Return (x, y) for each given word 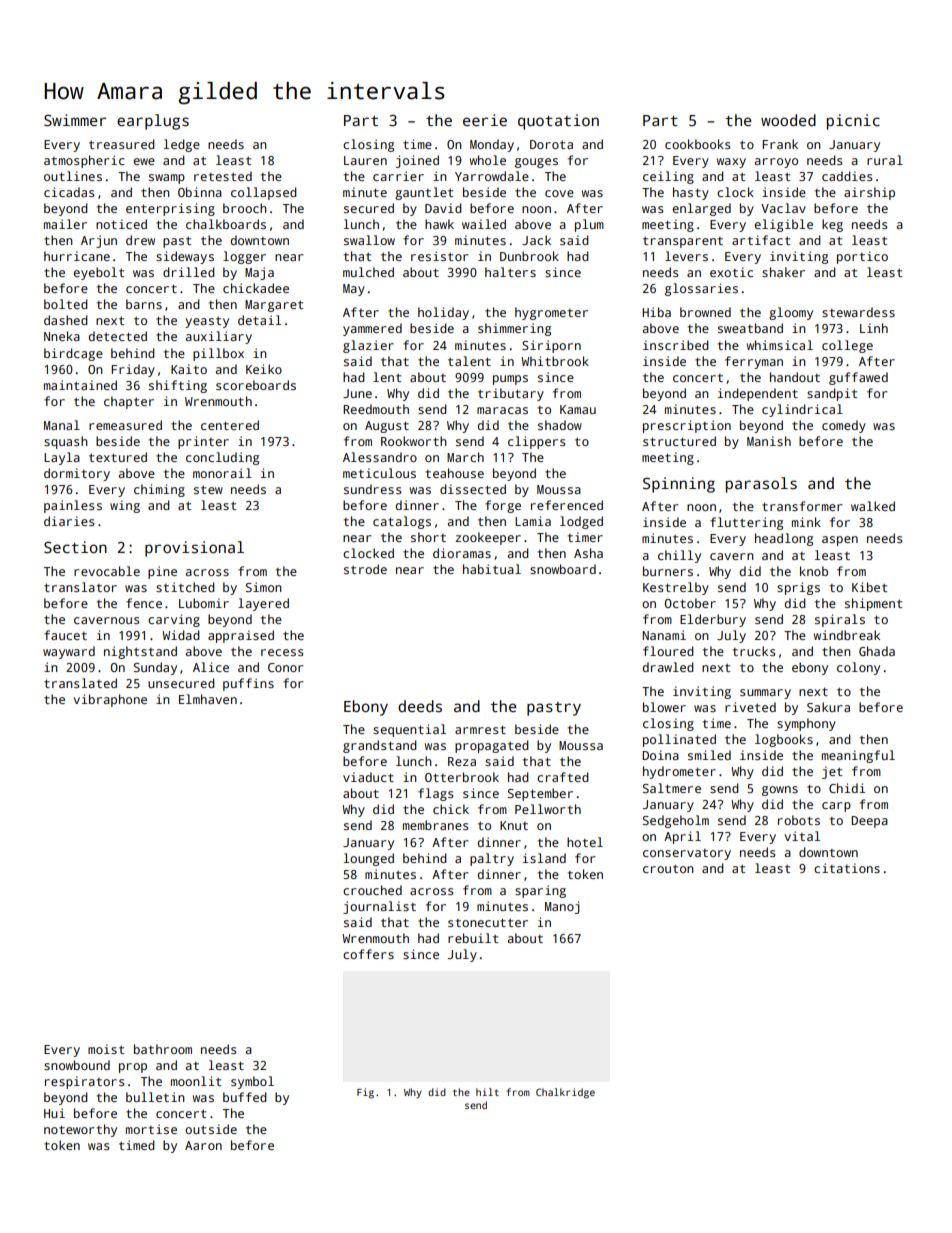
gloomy (791, 313)
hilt (487, 1092)
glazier (368, 346)
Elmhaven (208, 699)
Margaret (274, 306)
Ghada (877, 651)
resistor (440, 256)
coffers (368, 954)
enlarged (701, 209)
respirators (85, 1082)
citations (847, 868)
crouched (372, 890)
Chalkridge (565, 1093)
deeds (420, 706)
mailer (65, 224)
